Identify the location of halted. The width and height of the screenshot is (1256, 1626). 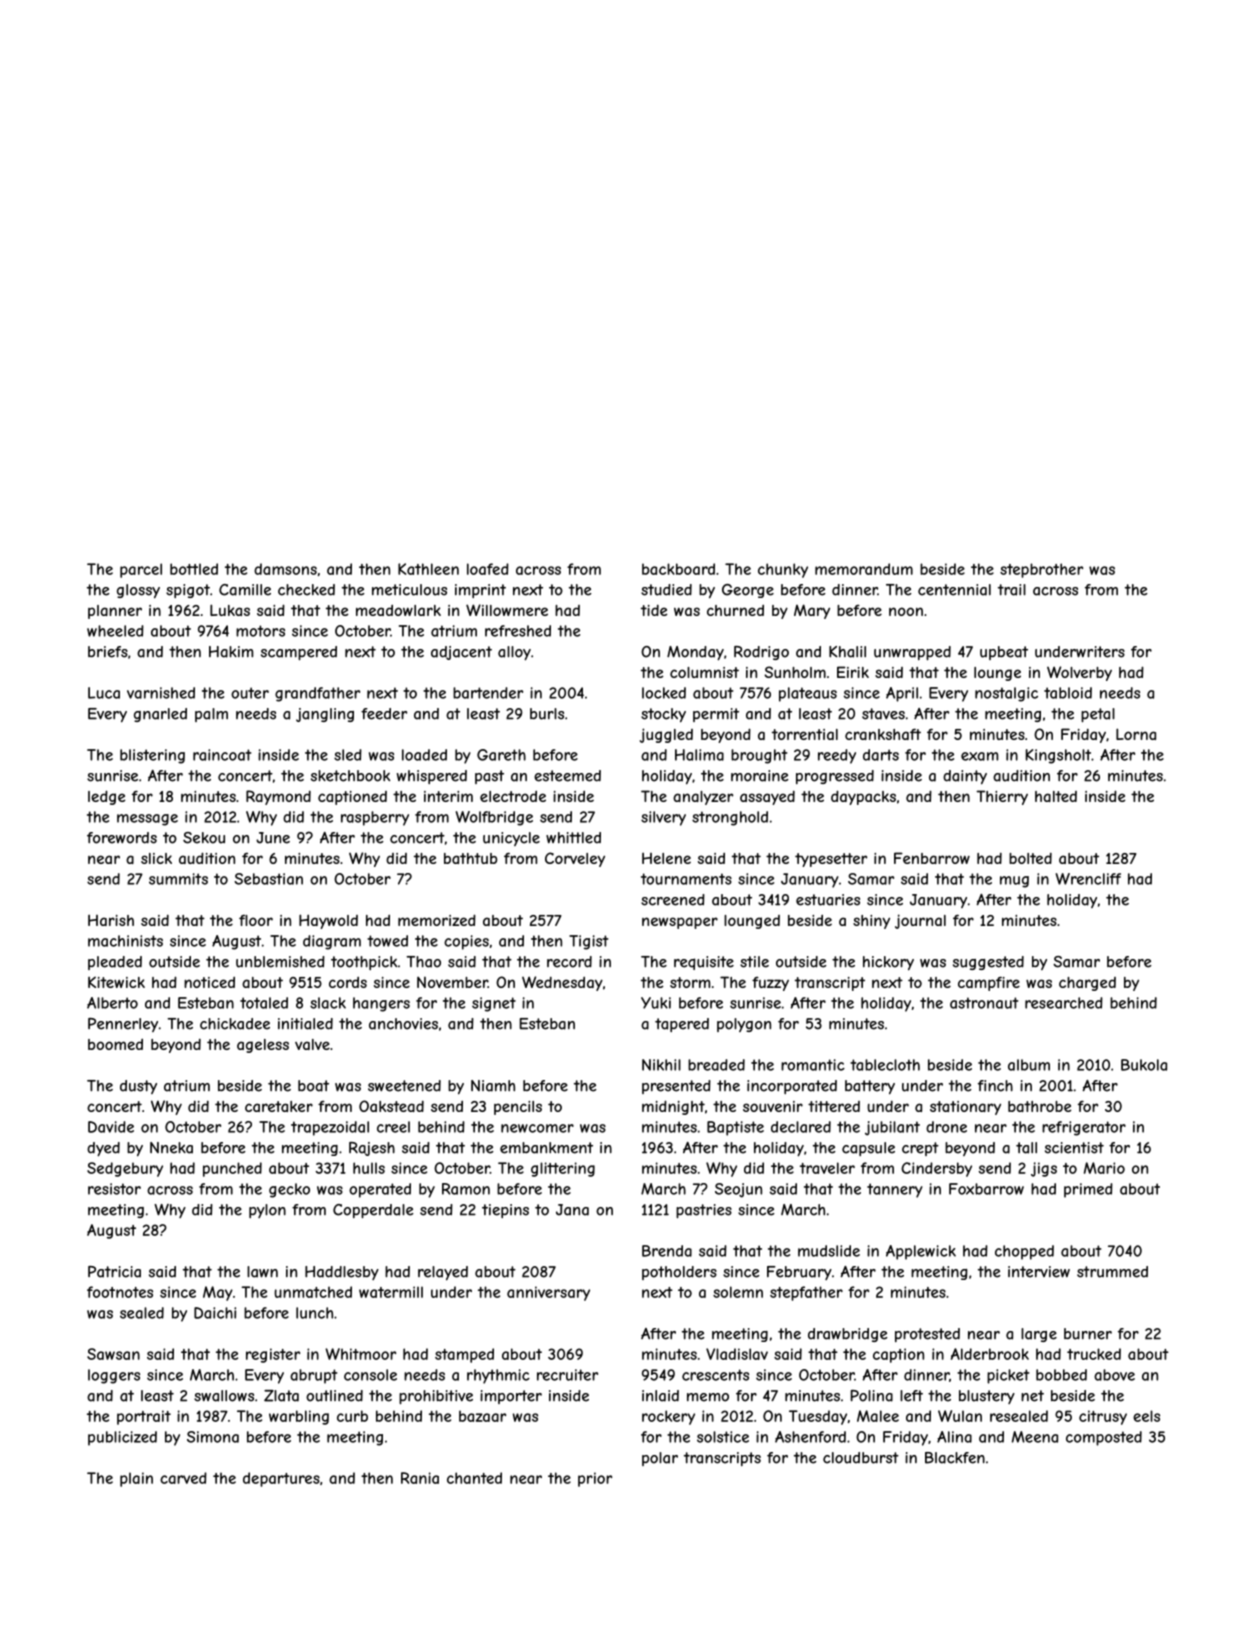
(1056, 796).
